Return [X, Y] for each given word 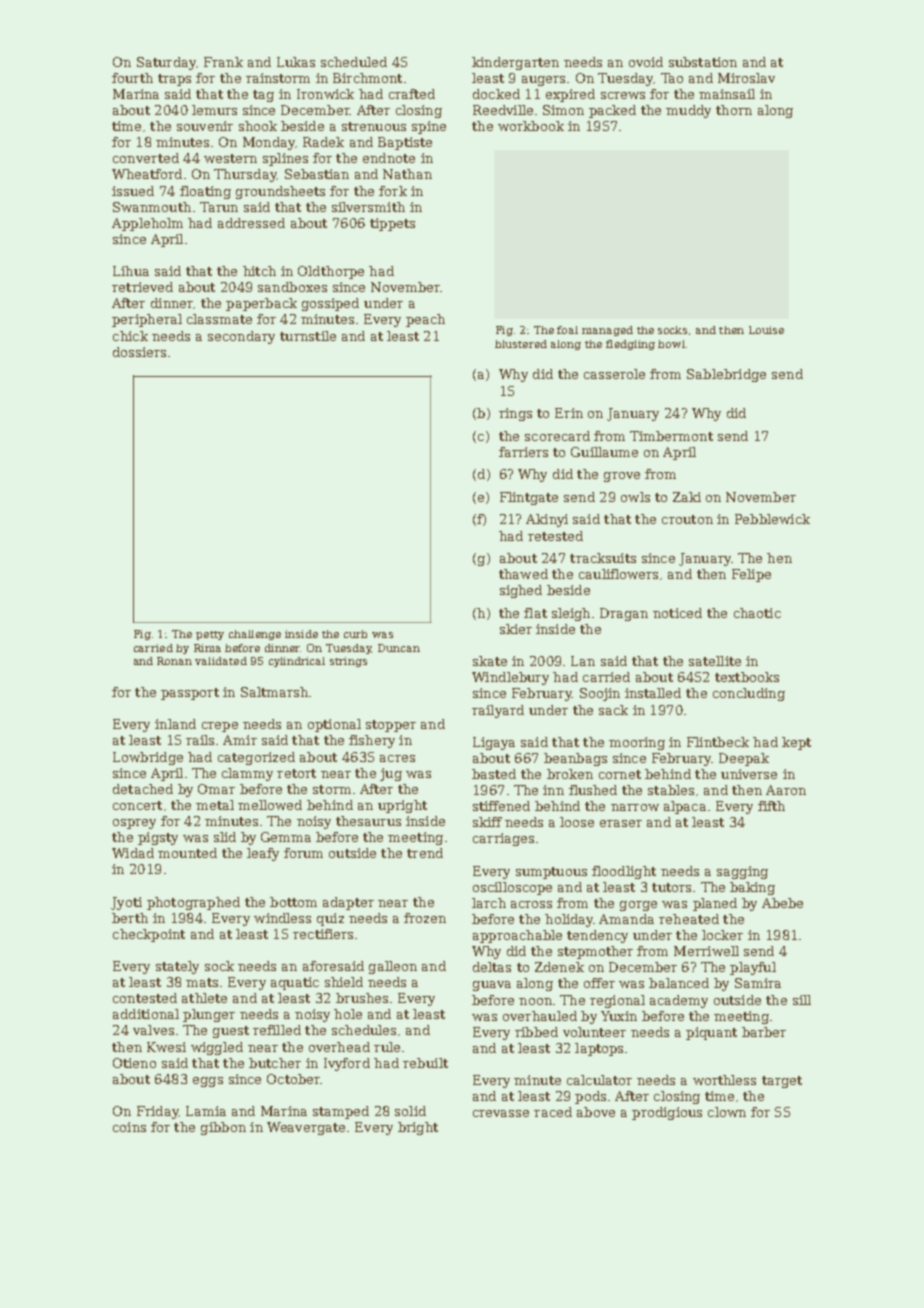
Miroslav [746, 78]
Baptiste [405, 143]
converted [146, 158]
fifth [771, 806]
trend [425, 853]
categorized [256, 758]
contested [145, 998]
